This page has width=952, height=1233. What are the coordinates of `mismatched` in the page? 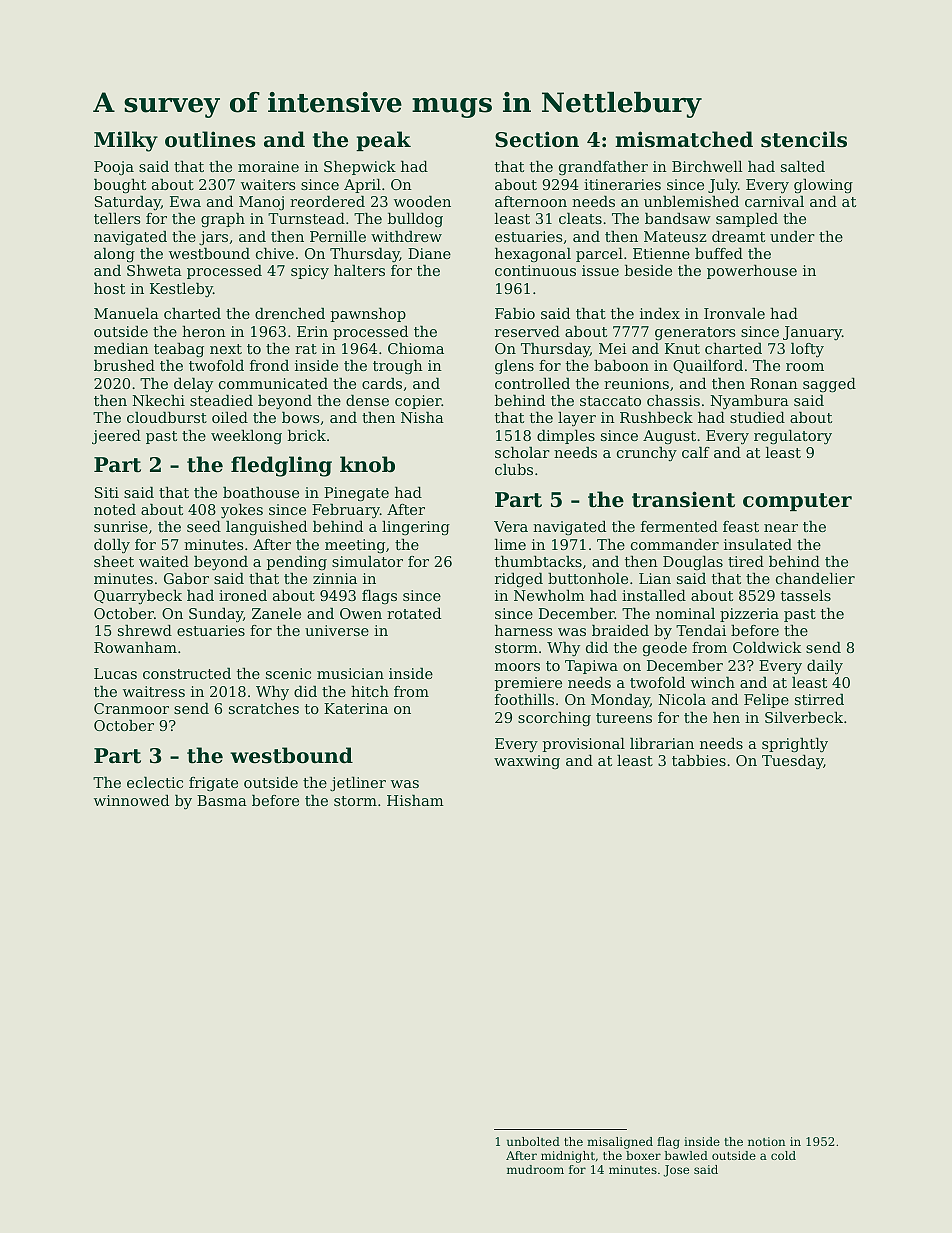 It's located at (684, 139).
